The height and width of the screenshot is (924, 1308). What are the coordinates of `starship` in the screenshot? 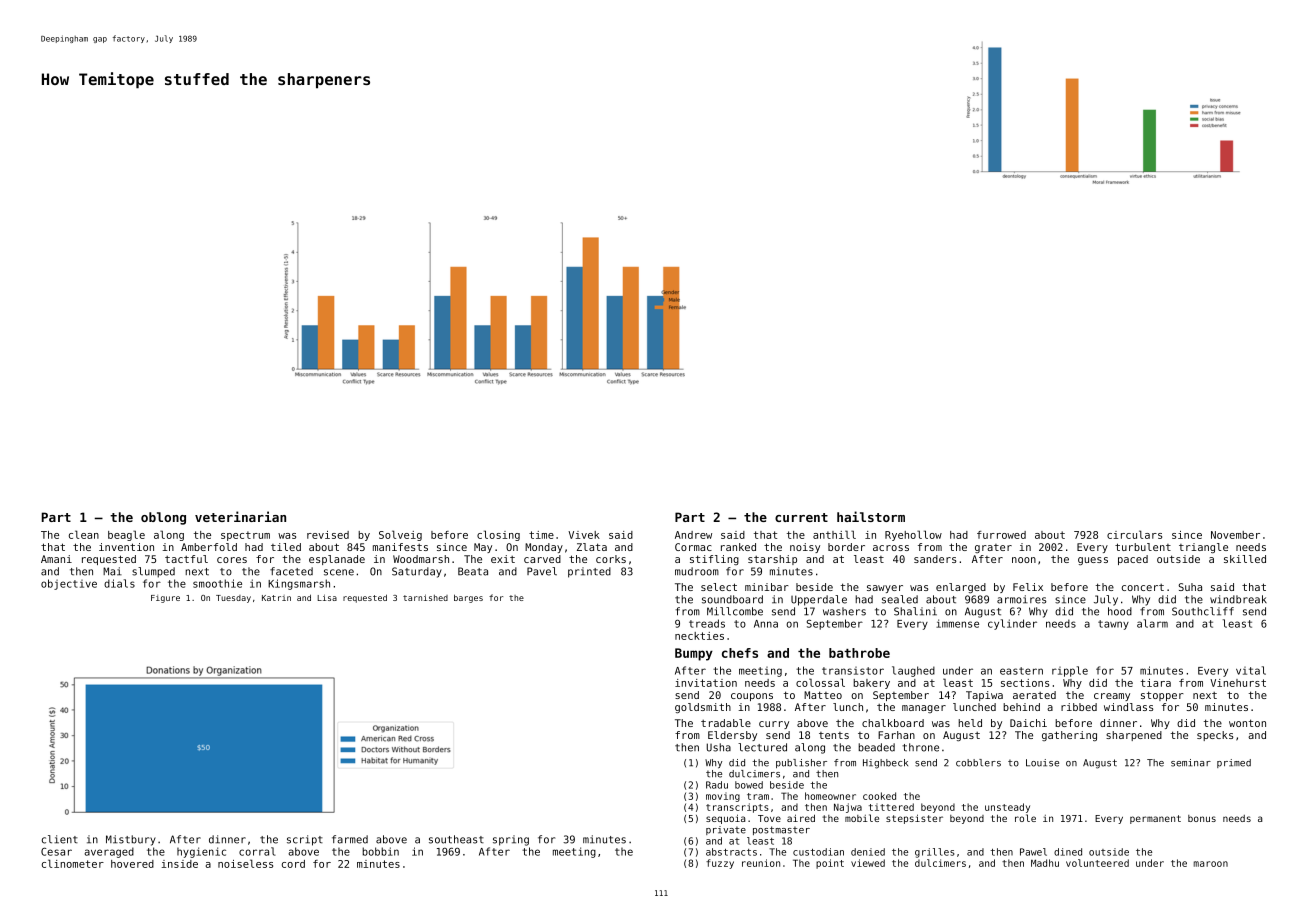 It's located at (772, 560).
